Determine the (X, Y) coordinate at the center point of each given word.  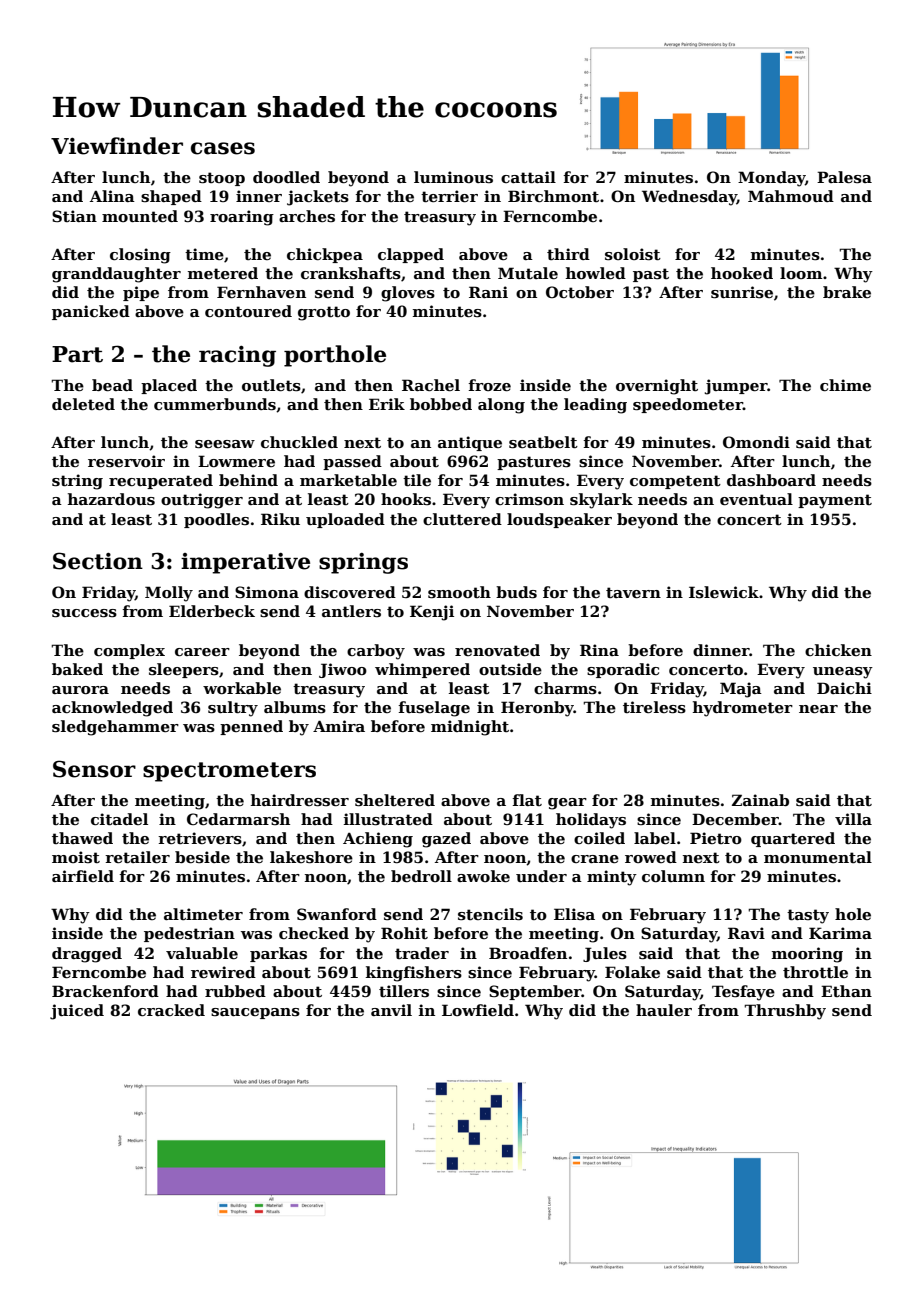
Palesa (844, 177)
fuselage (434, 709)
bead (112, 385)
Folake (632, 972)
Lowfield (478, 1010)
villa (853, 819)
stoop (222, 179)
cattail (528, 177)
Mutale (528, 273)
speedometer (688, 405)
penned (251, 727)
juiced (77, 1012)
